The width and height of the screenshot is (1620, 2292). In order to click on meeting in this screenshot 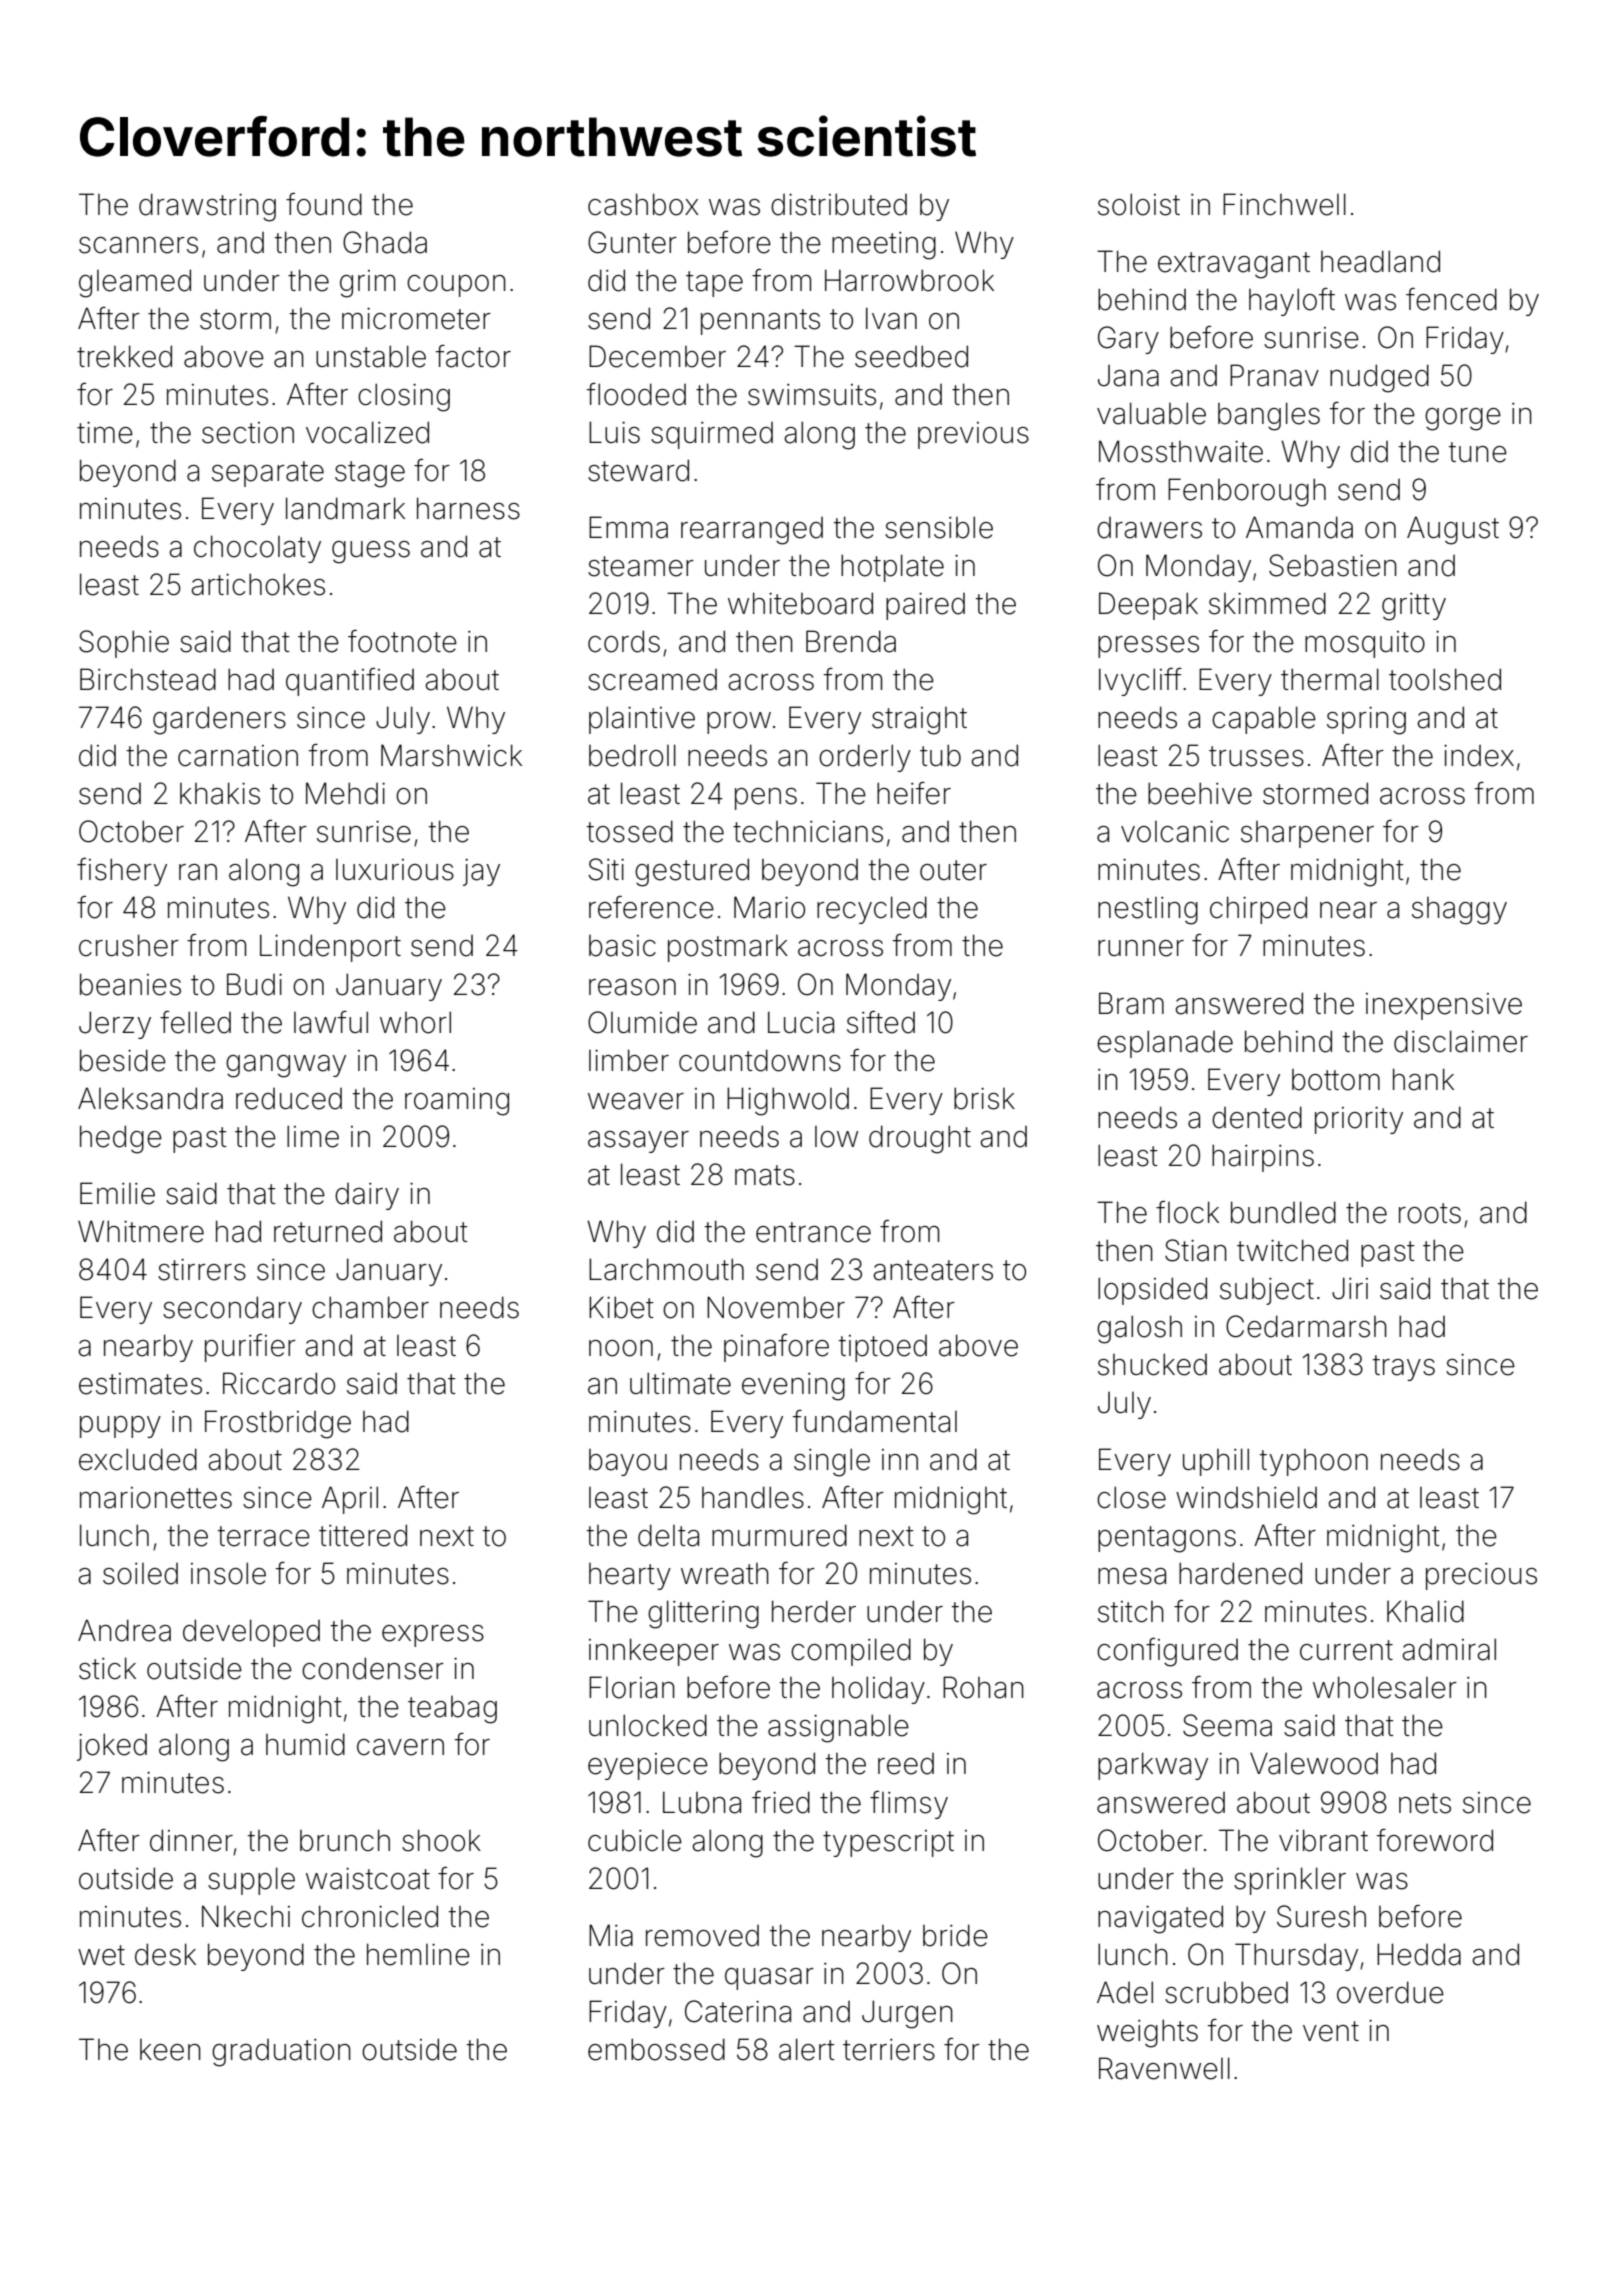, I will do `click(884, 246)`.
